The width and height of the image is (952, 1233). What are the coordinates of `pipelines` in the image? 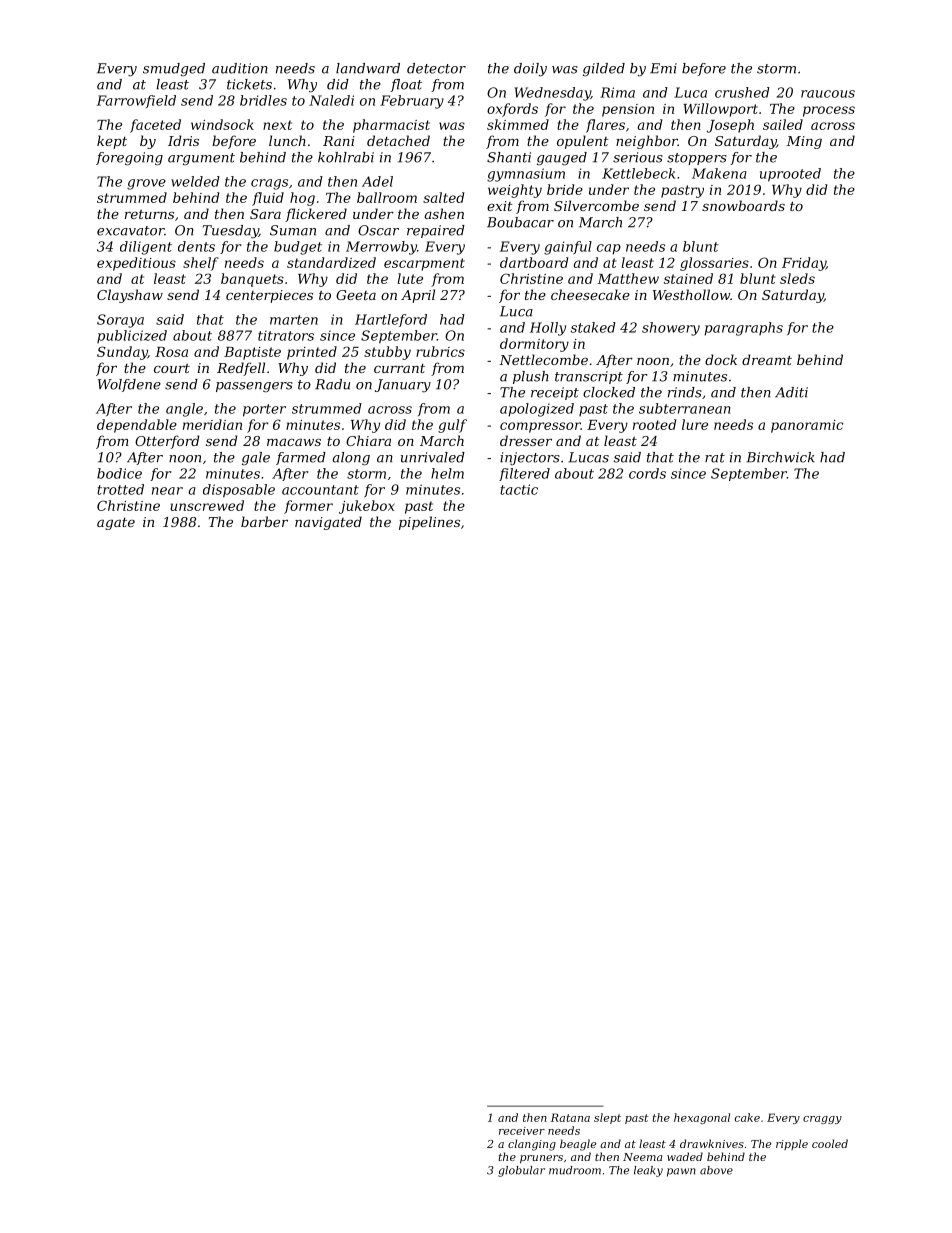 It's located at (429, 523).
